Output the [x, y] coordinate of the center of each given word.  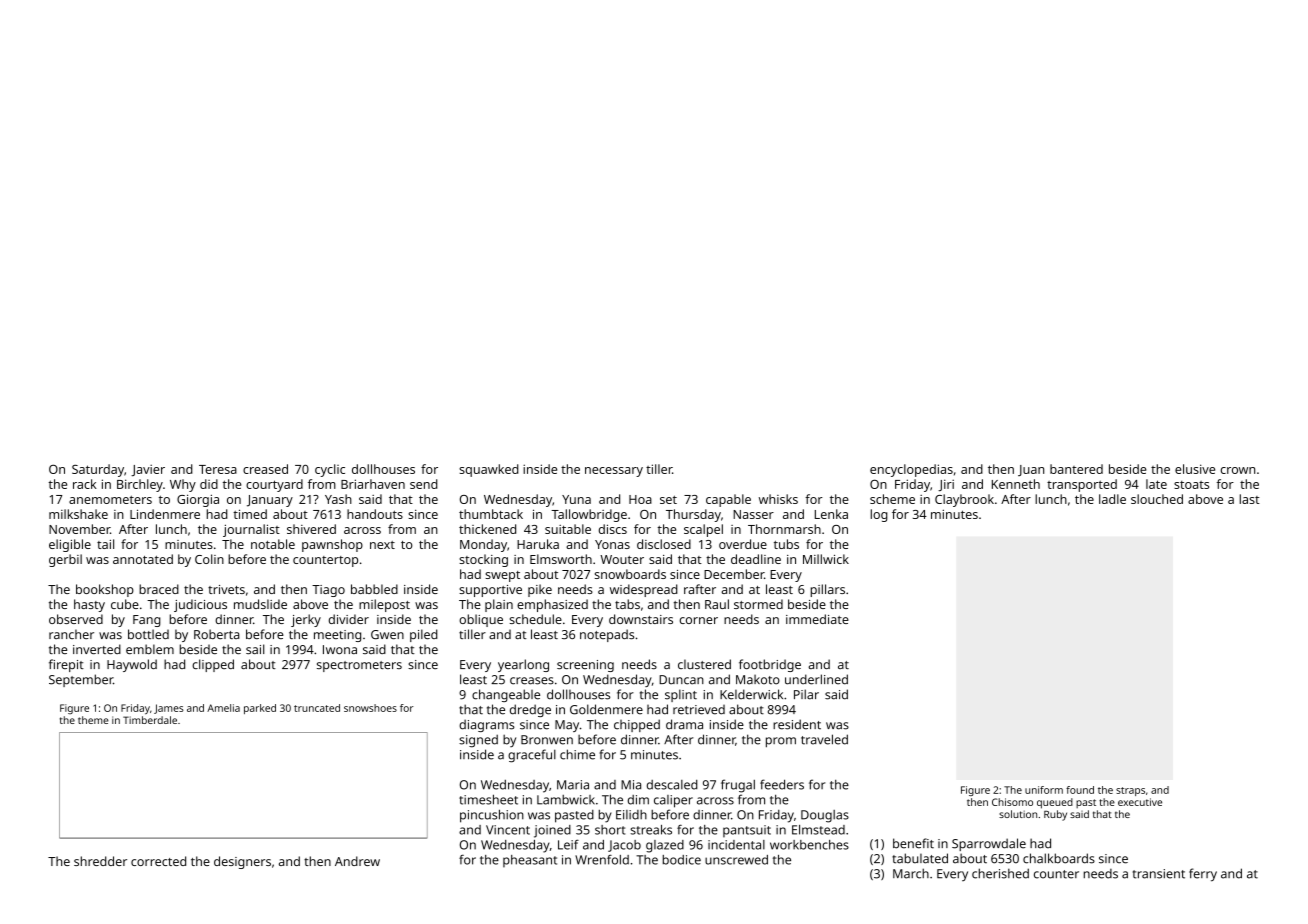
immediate [817, 619]
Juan [1031, 470]
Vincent [508, 830]
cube [125, 604]
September [81, 680]
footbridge [770, 665]
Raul [717, 604]
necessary [614, 472]
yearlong [523, 665]
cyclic [330, 470]
